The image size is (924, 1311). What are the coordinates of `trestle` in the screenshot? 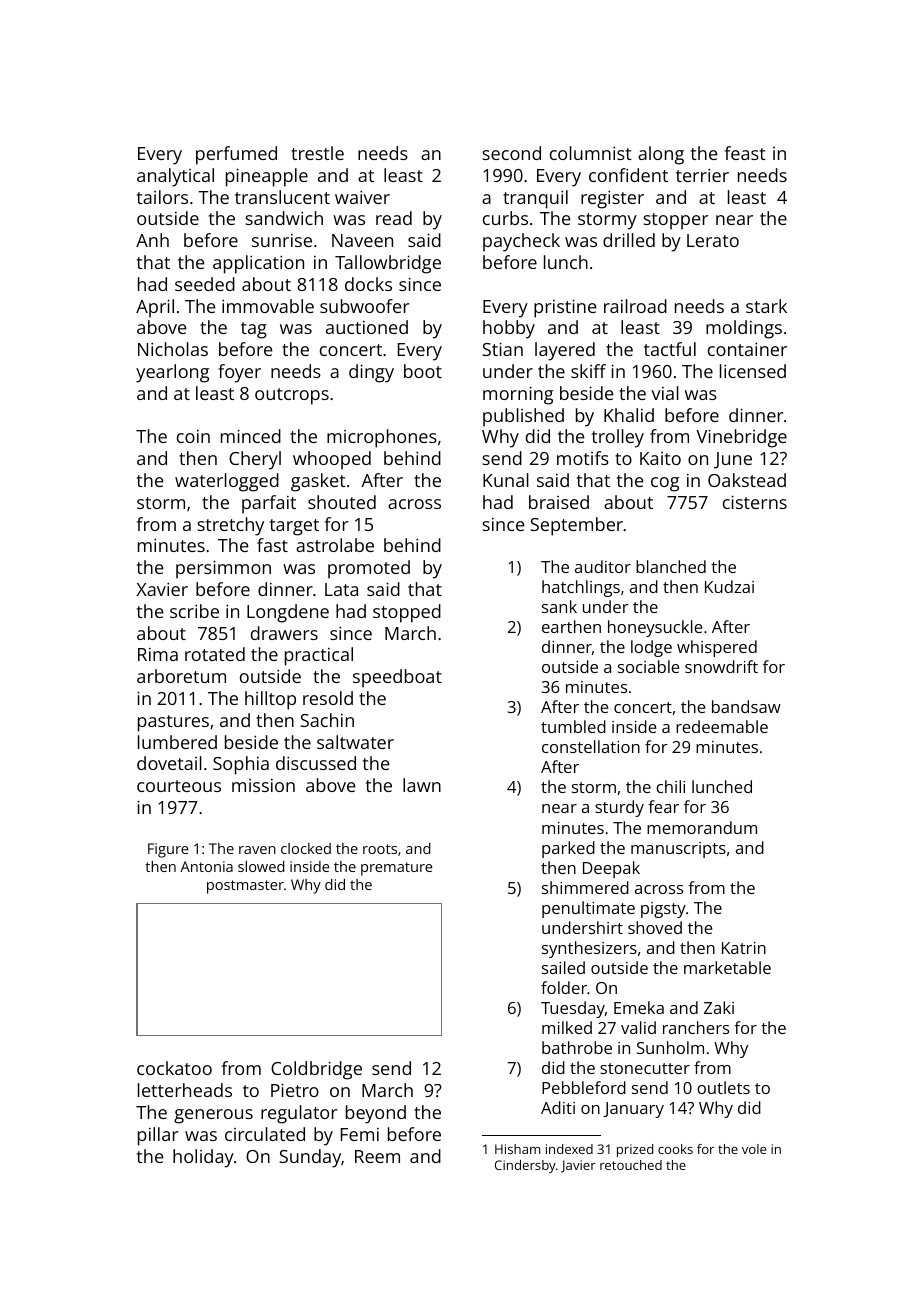 It's located at (317, 153).
